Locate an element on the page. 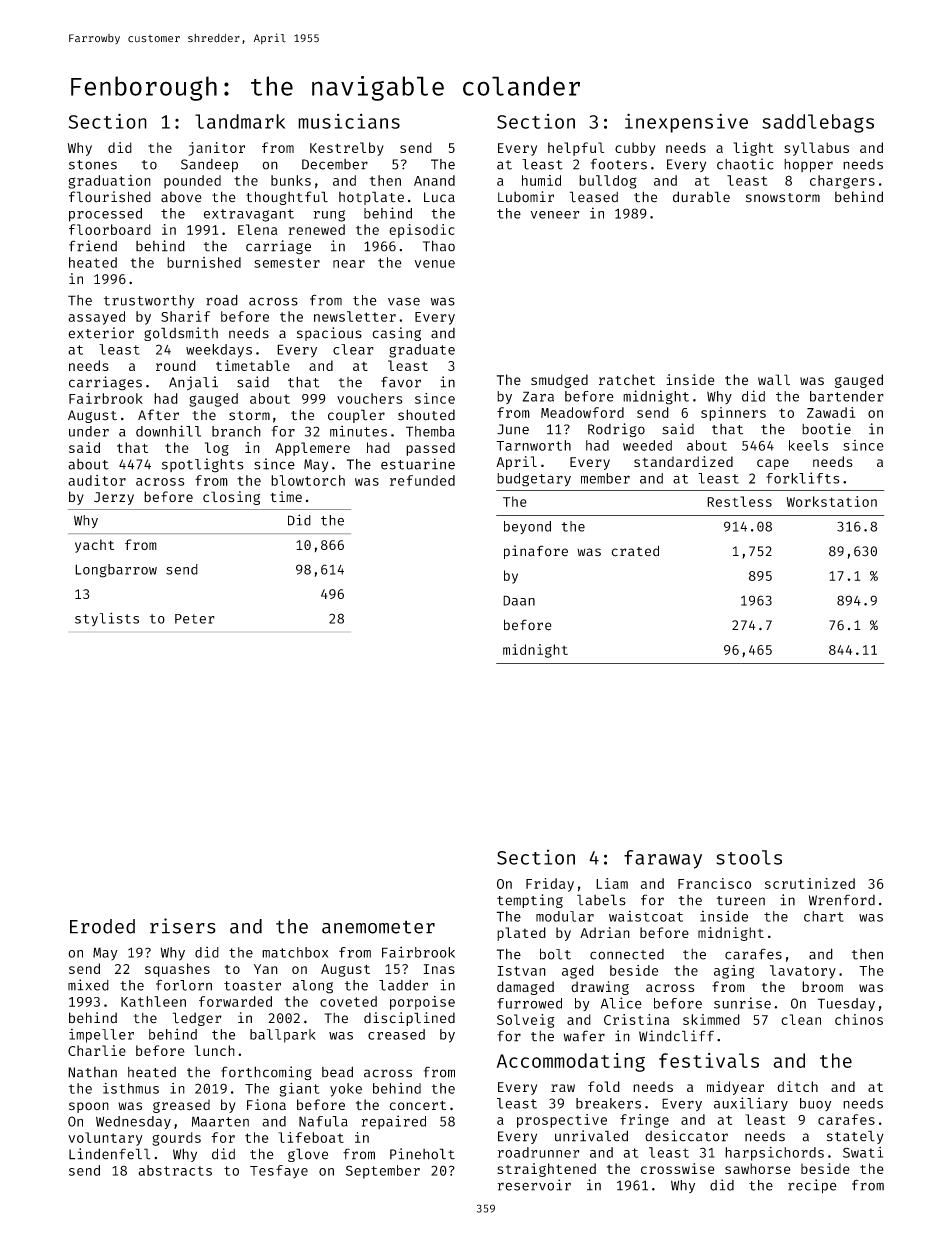  vase is located at coordinates (404, 301).
